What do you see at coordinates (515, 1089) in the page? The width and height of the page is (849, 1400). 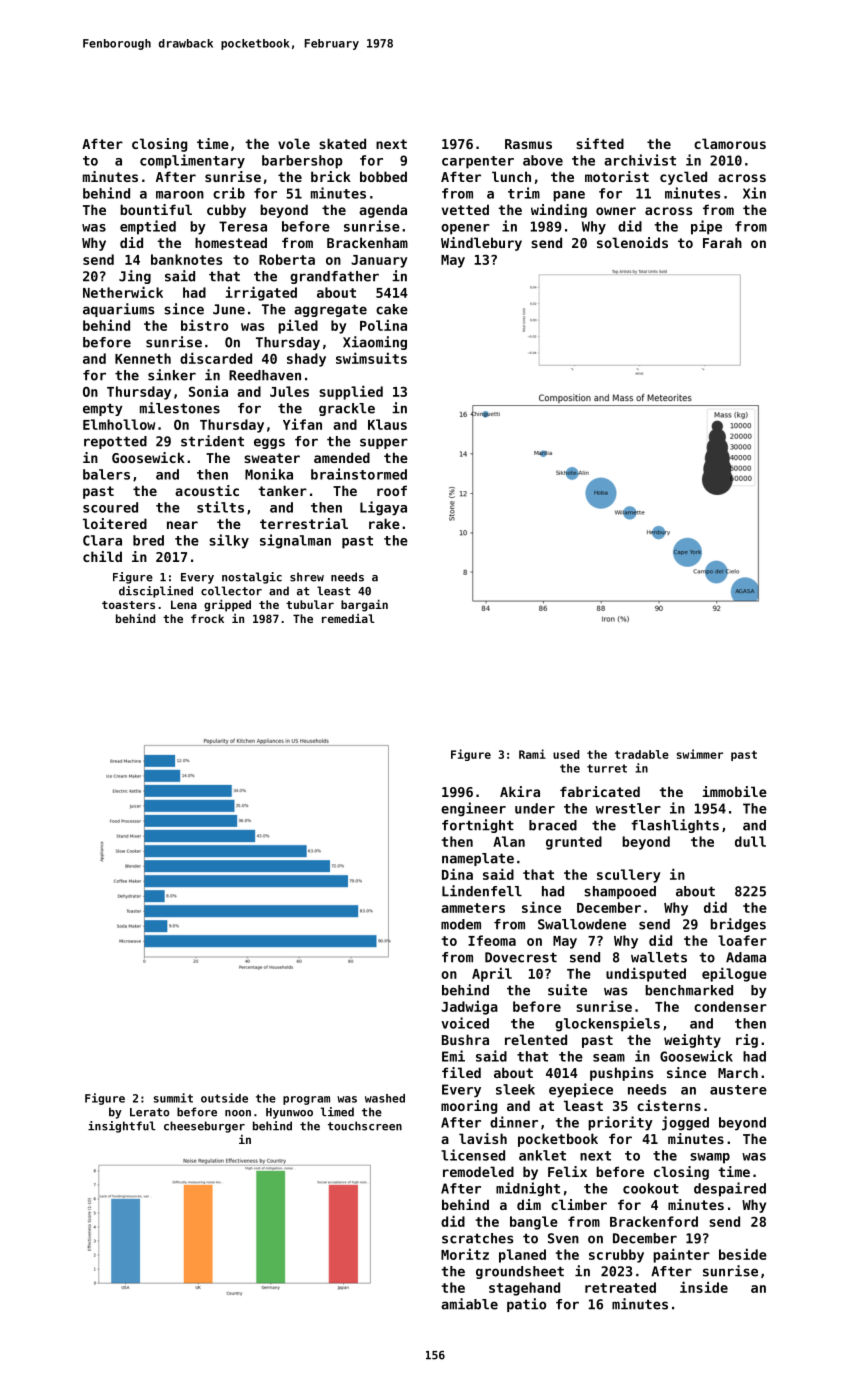 I see `sleek` at bounding box center [515, 1089].
